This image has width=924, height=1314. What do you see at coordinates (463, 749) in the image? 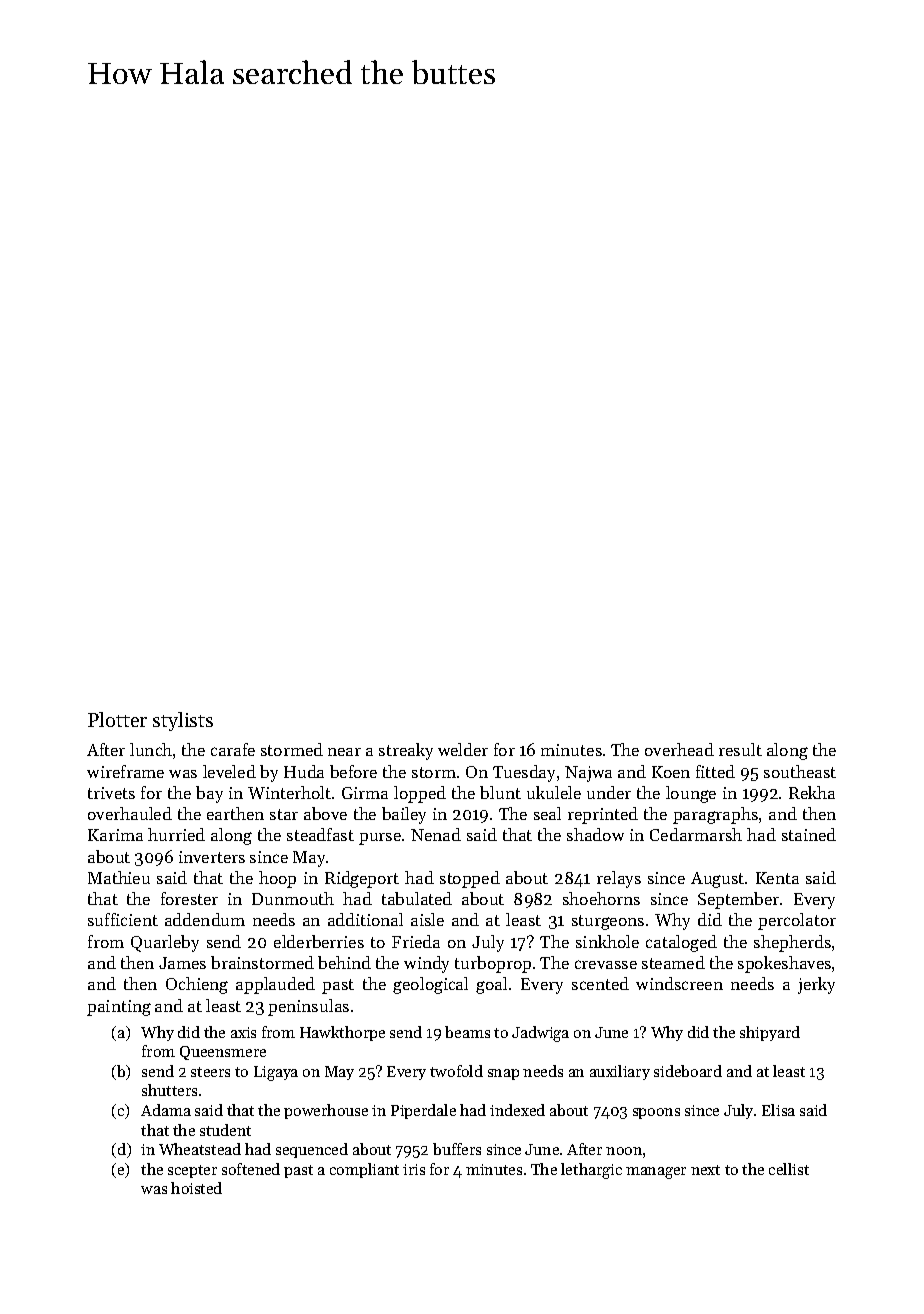
I see `welder` at bounding box center [463, 749].
